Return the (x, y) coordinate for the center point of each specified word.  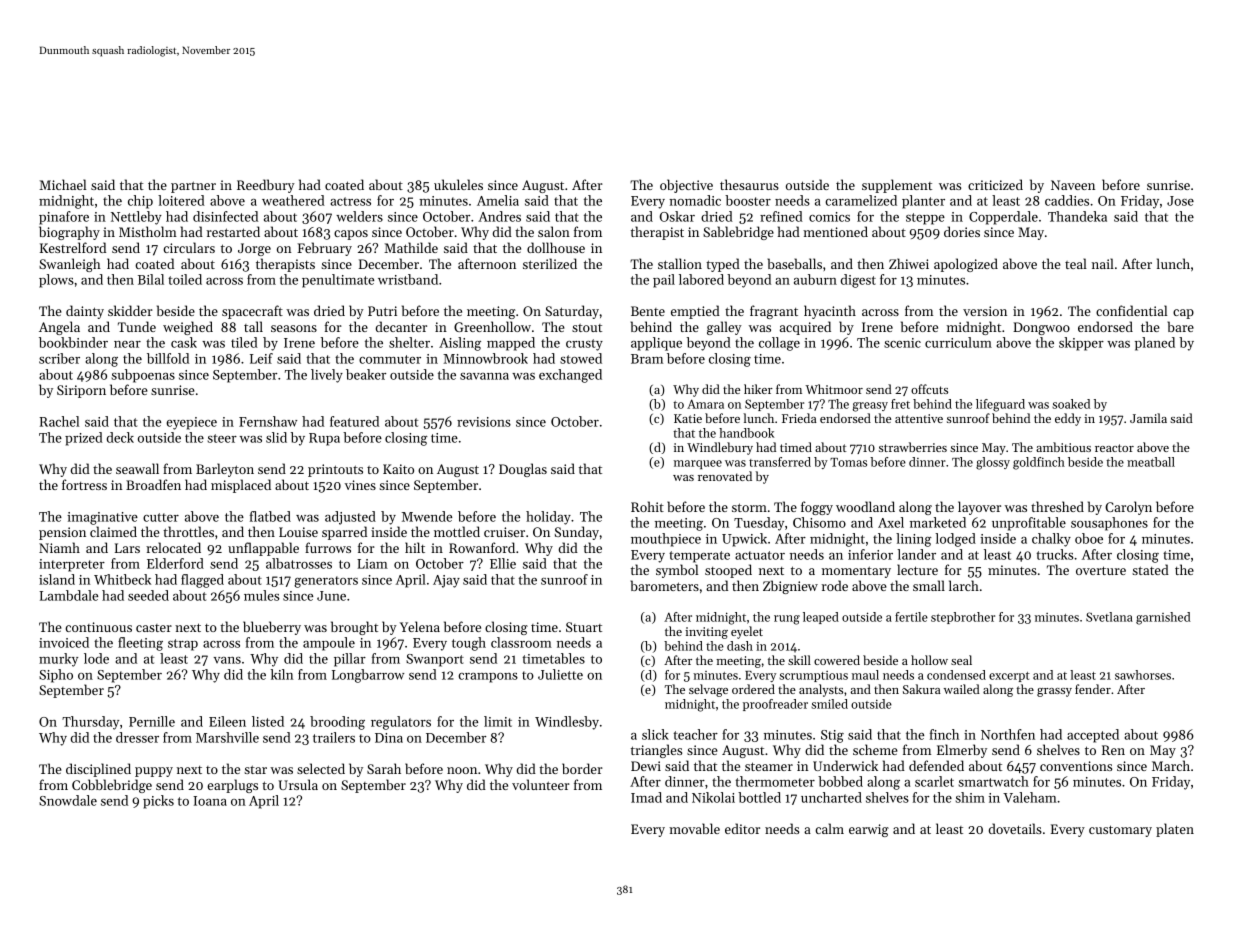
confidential (1131, 310)
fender (1093, 689)
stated (1150, 569)
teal (1076, 263)
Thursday (90, 723)
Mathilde (411, 247)
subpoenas (143, 376)
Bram (647, 359)
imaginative (102, 518)
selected (321, 768)
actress (350, 201)
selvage (708, 690)
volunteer (541, 784)
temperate (699, 557)
